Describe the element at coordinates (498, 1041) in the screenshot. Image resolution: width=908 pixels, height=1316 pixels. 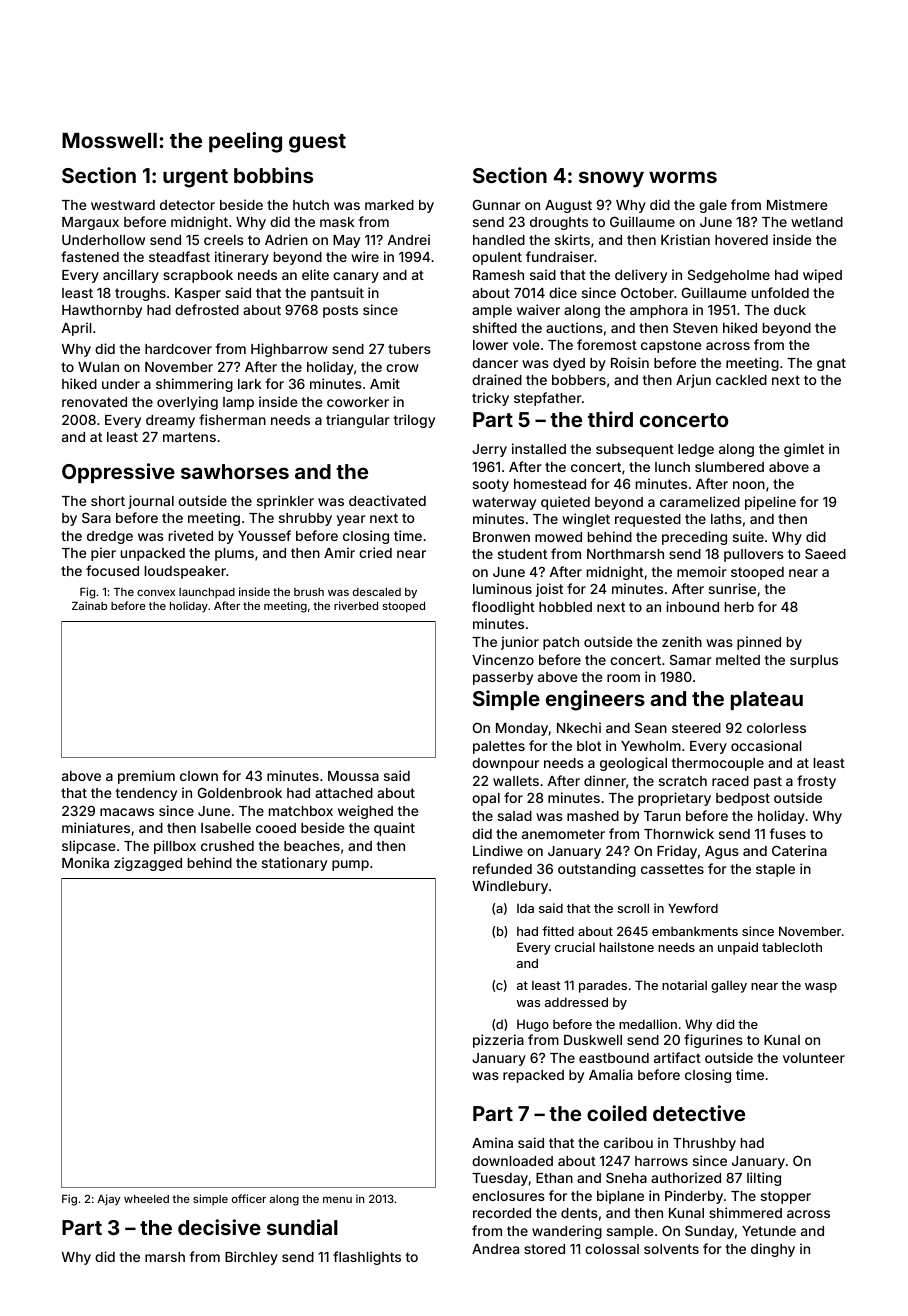
I see `pizzeria` at that location.
